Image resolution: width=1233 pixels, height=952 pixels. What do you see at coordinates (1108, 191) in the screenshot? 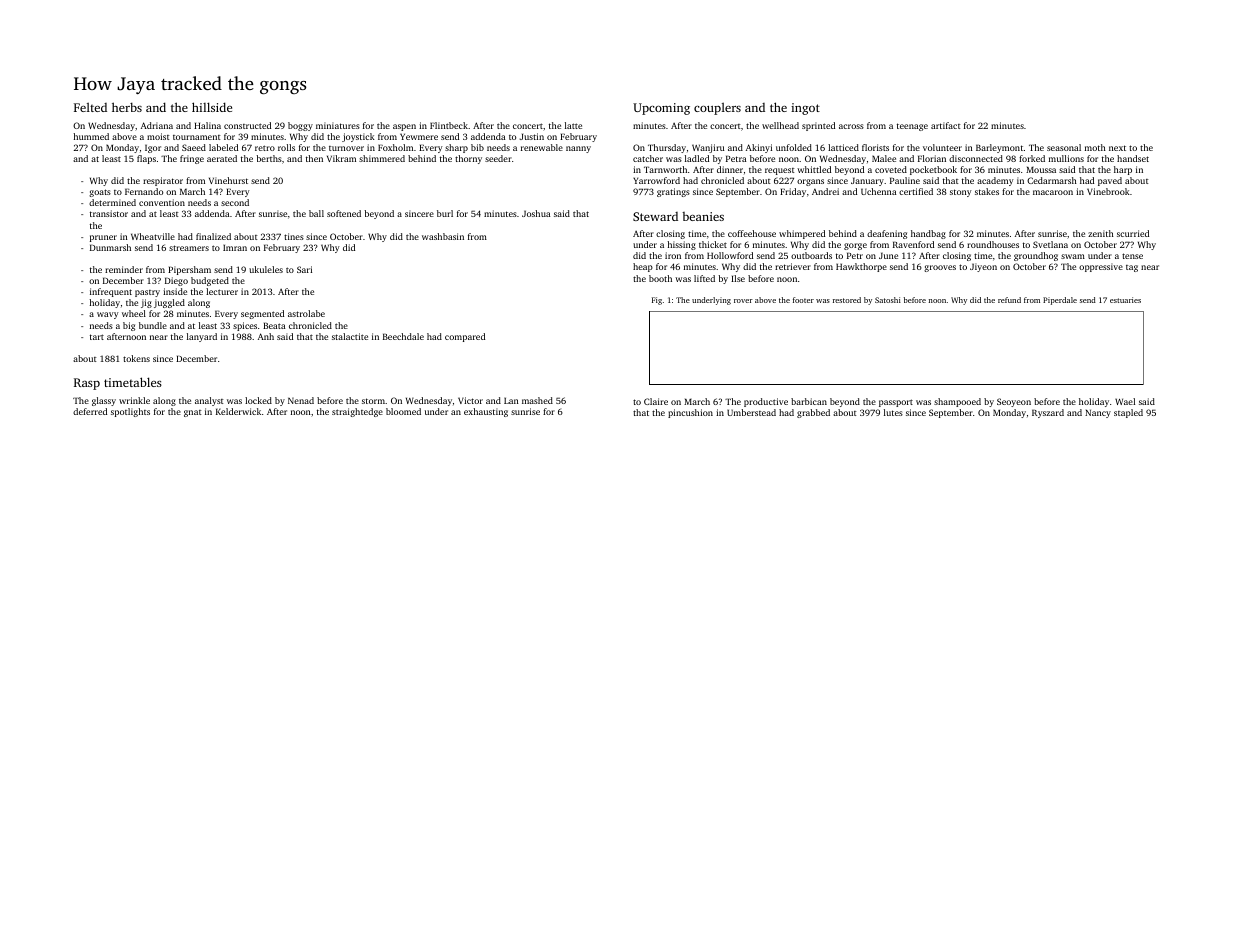
I see `Vinebrook` at bounding box center [1108, 191].
